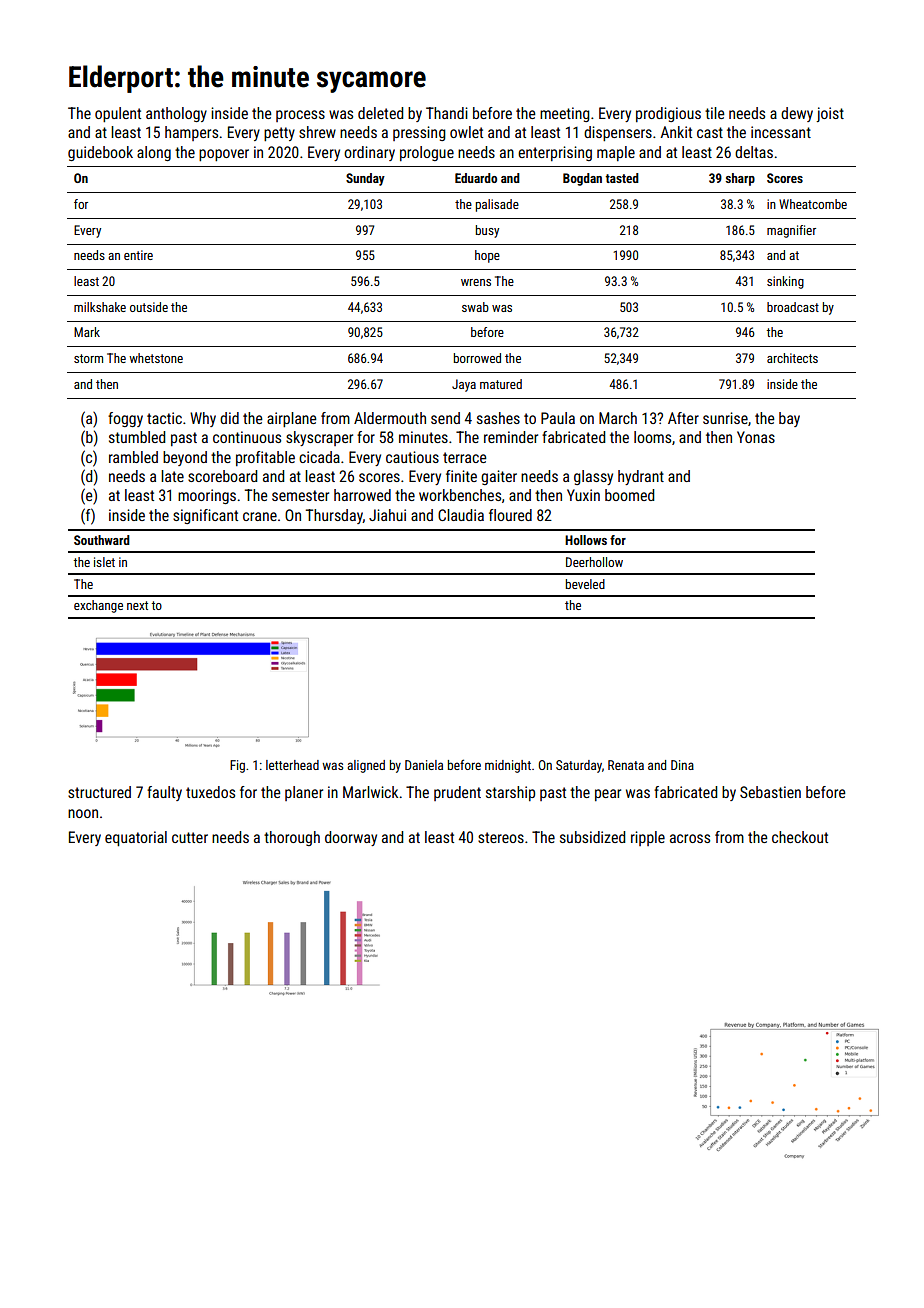  Describe the element at coordinates (740, 179) in the page. I see `sharp` at that location.
